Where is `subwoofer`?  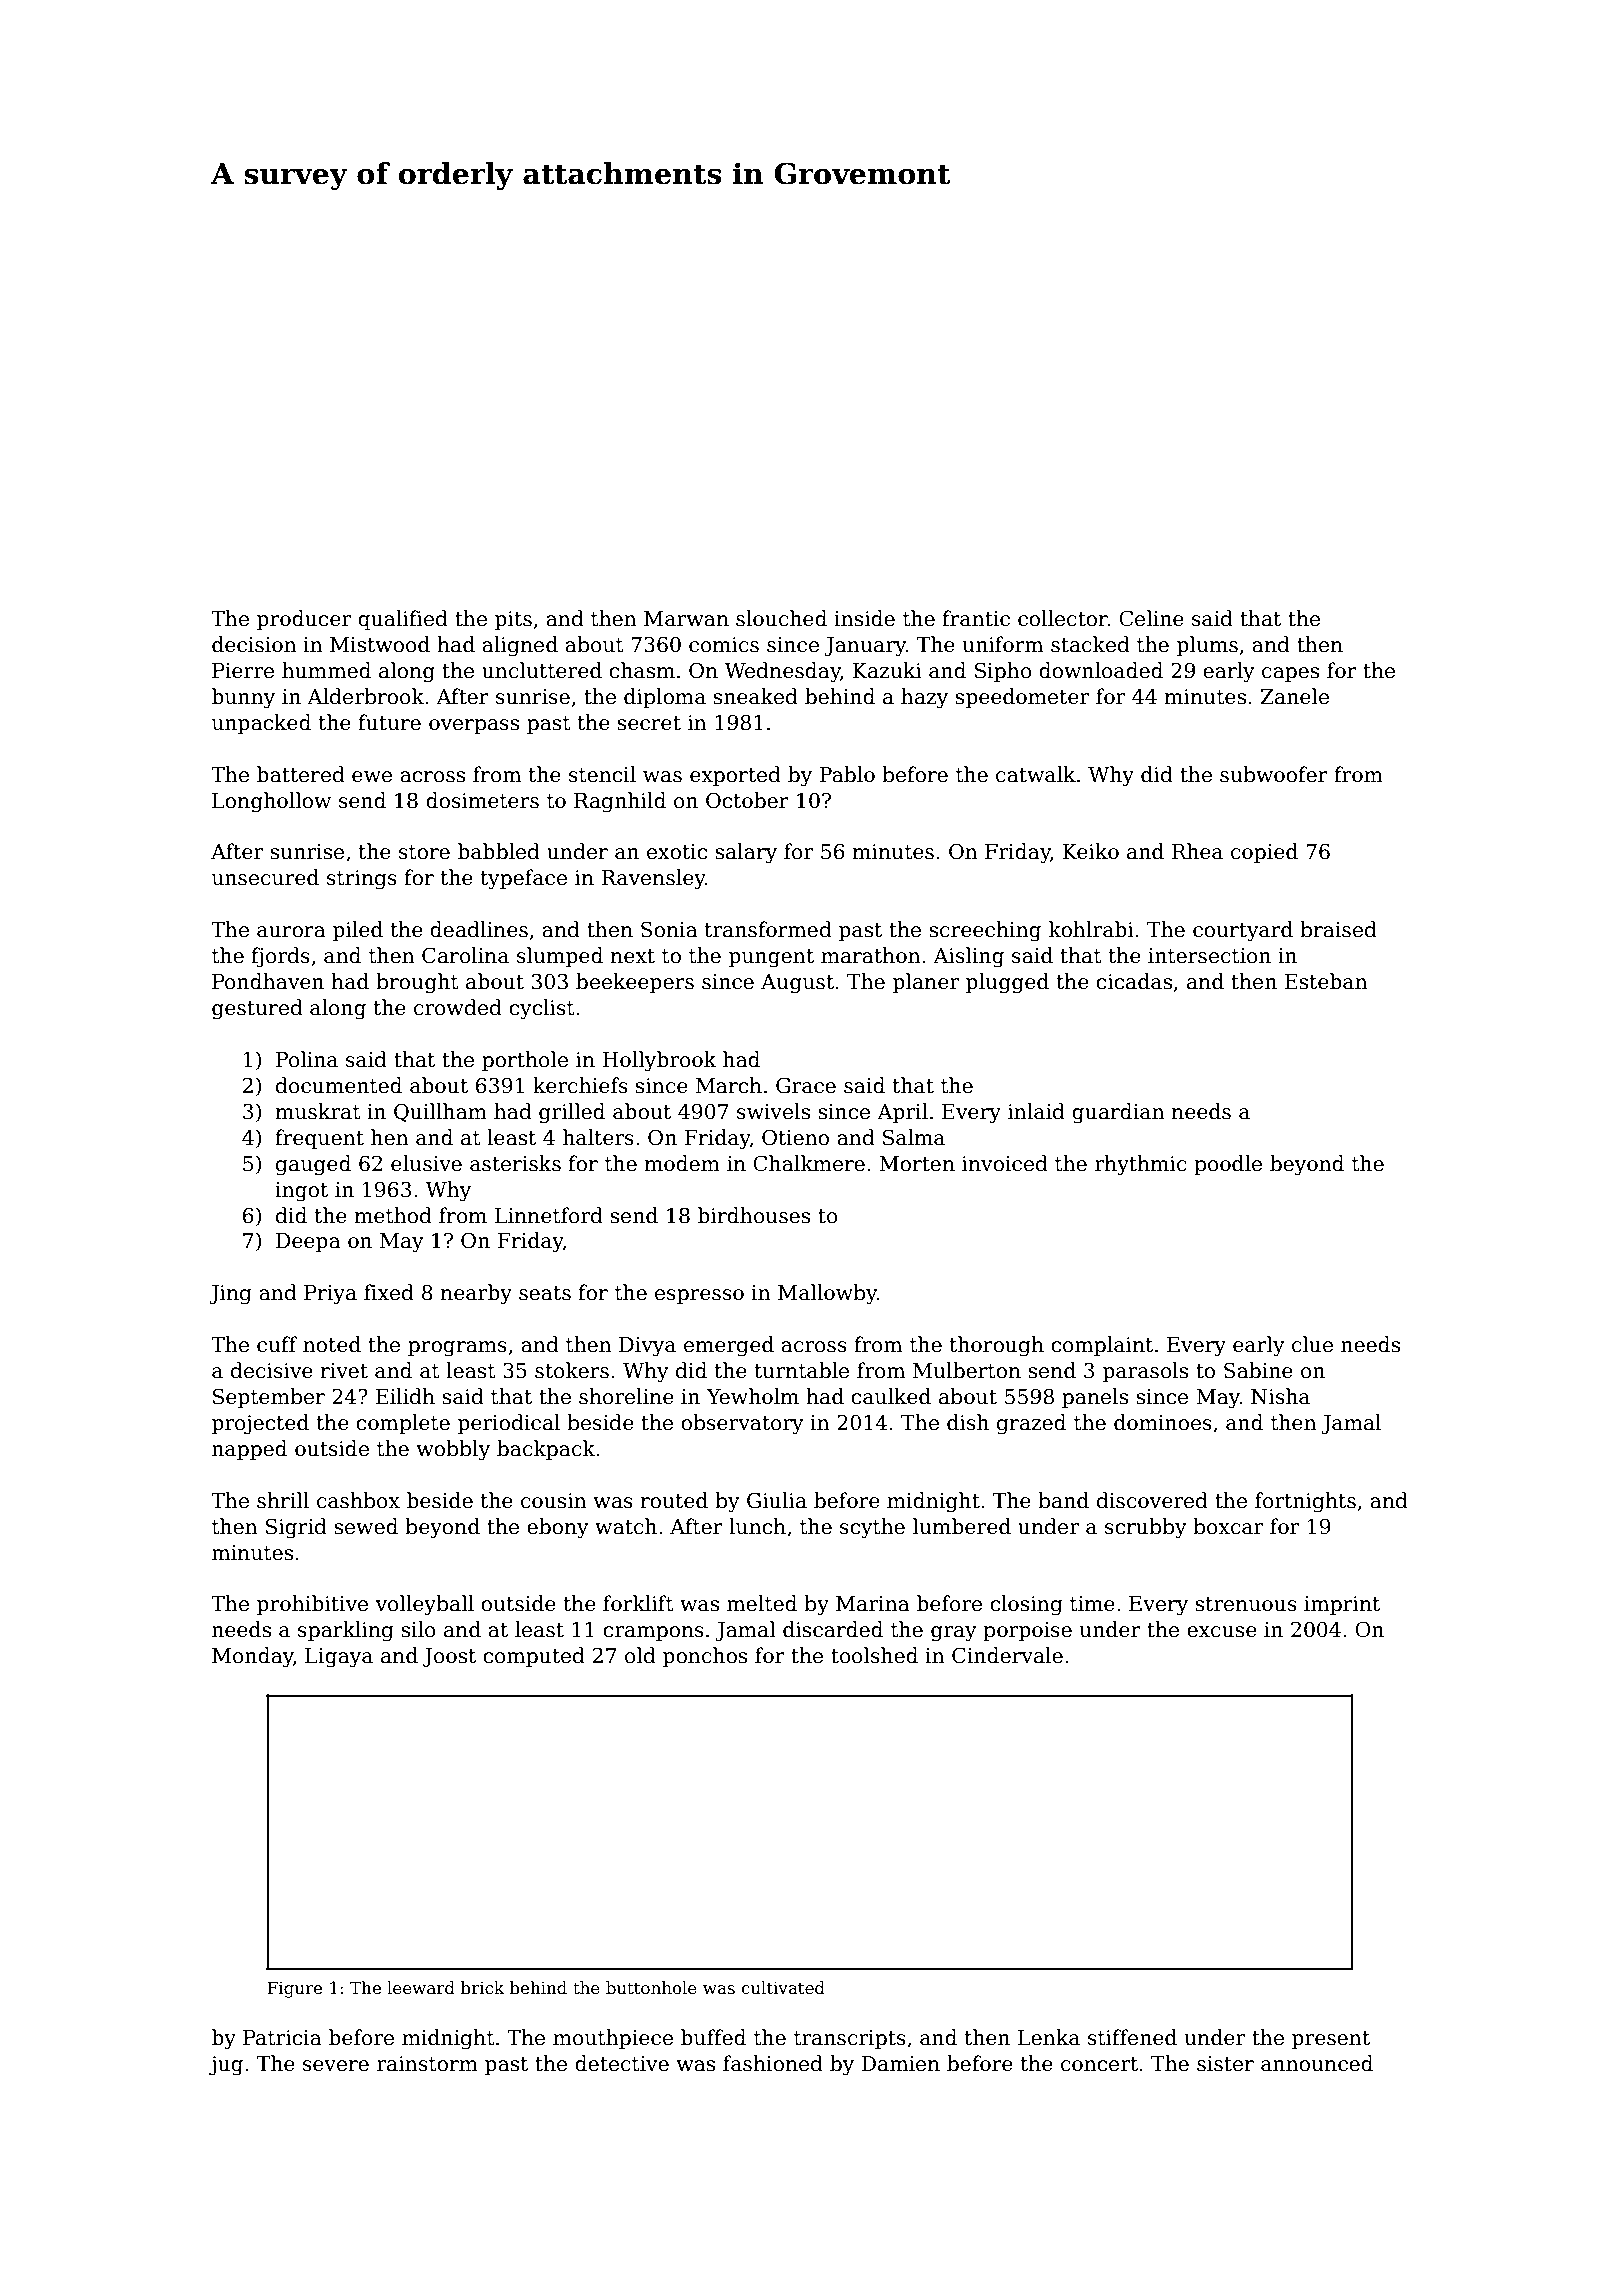
subwoofer is located at coordinates (1274, 774).
